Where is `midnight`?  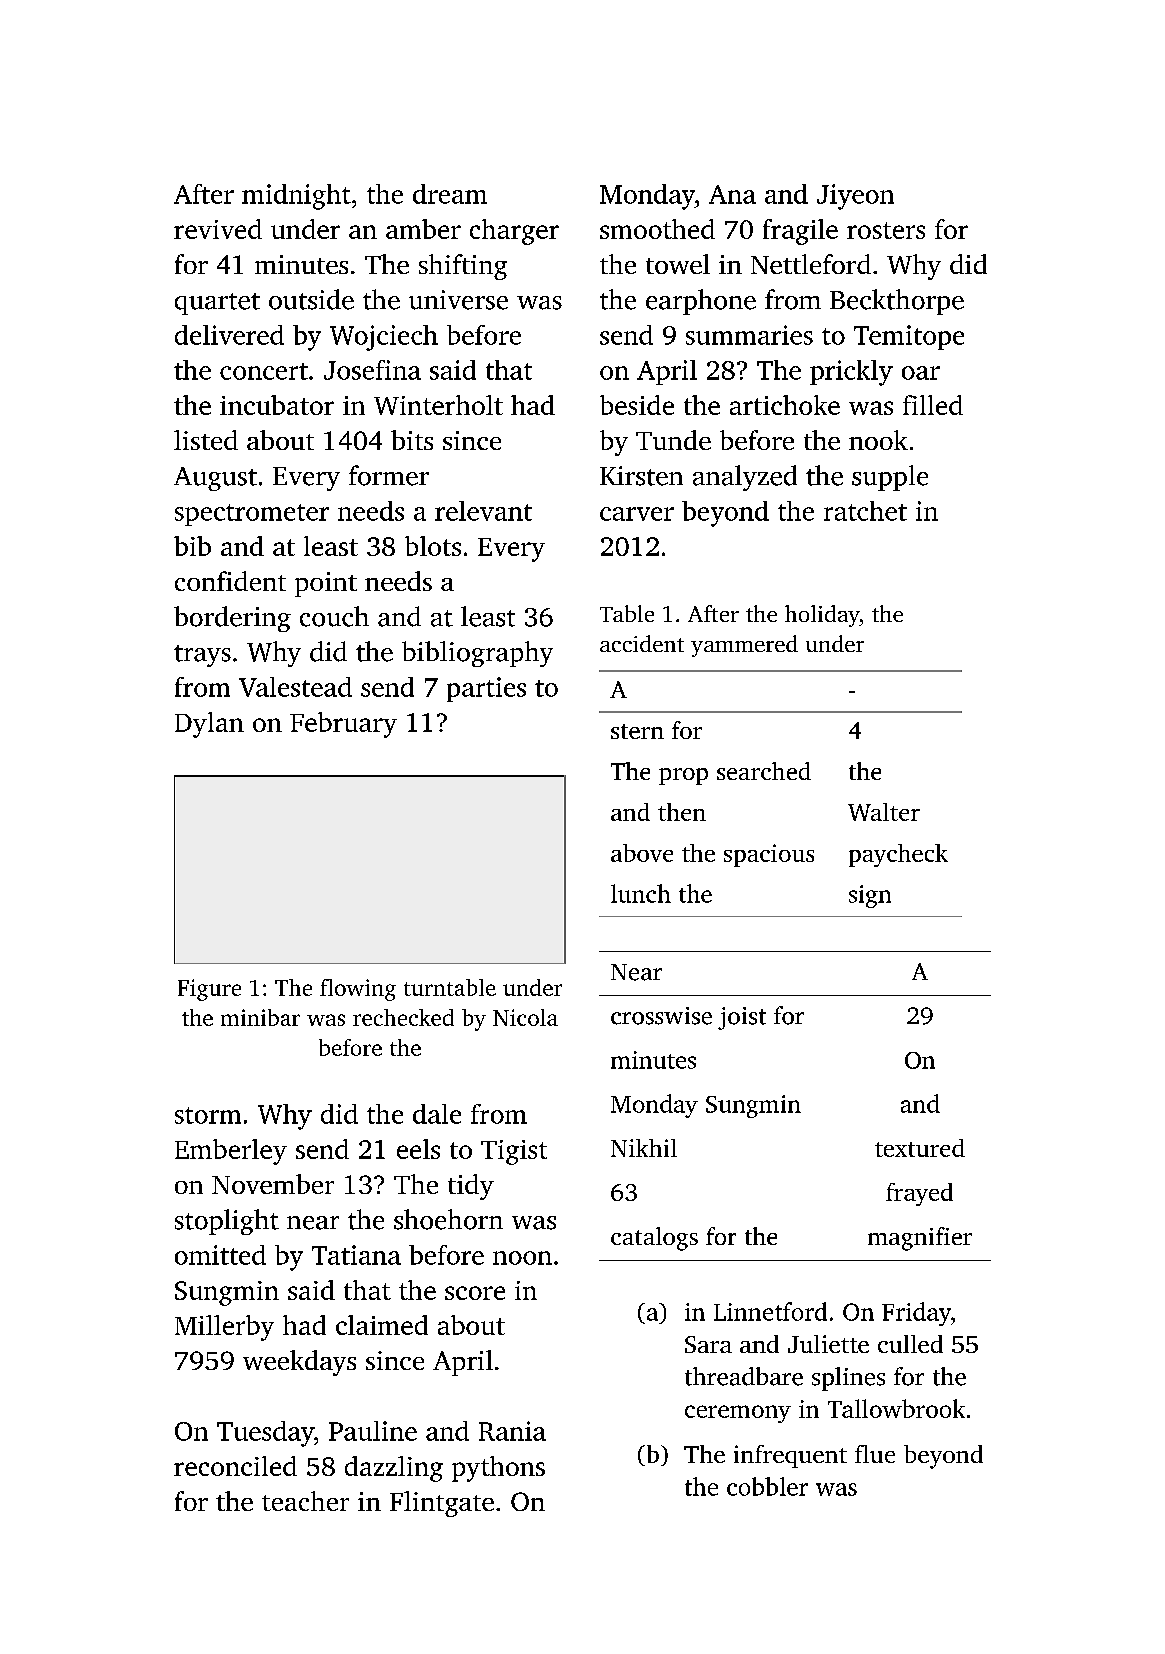
midnight is located at coordinates (296, 197).
